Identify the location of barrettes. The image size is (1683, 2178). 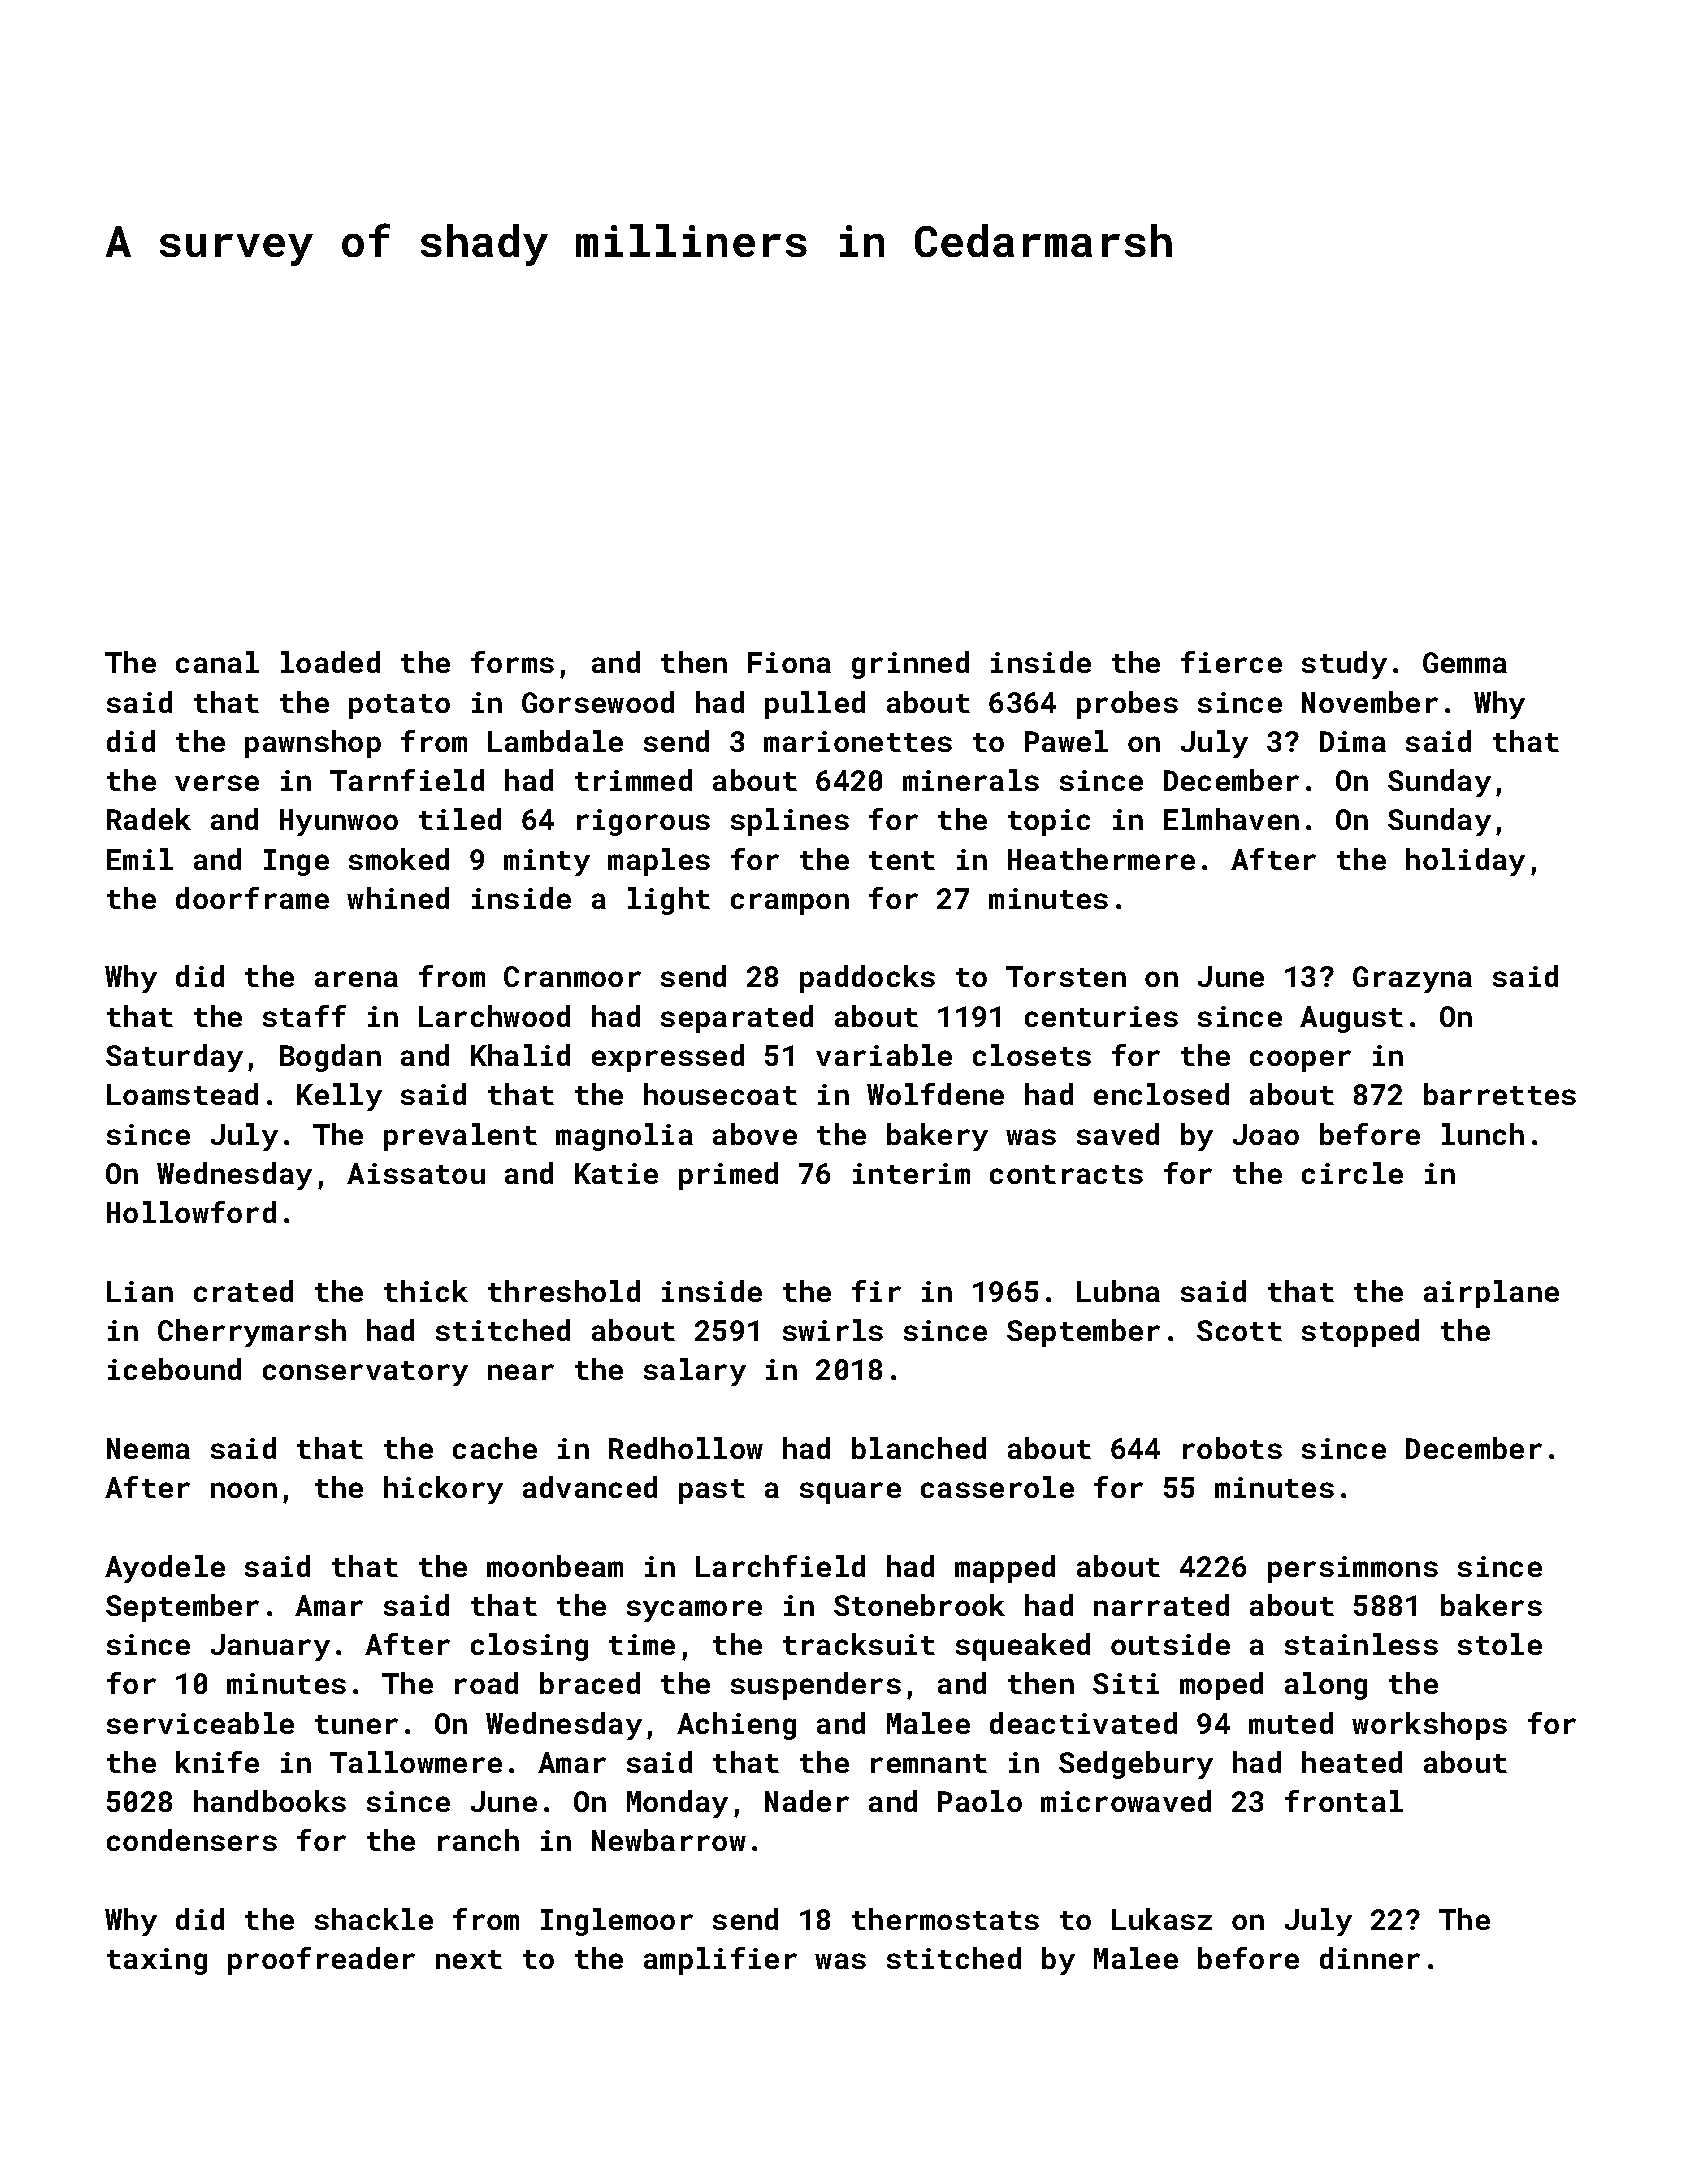
(1500, 1094).
